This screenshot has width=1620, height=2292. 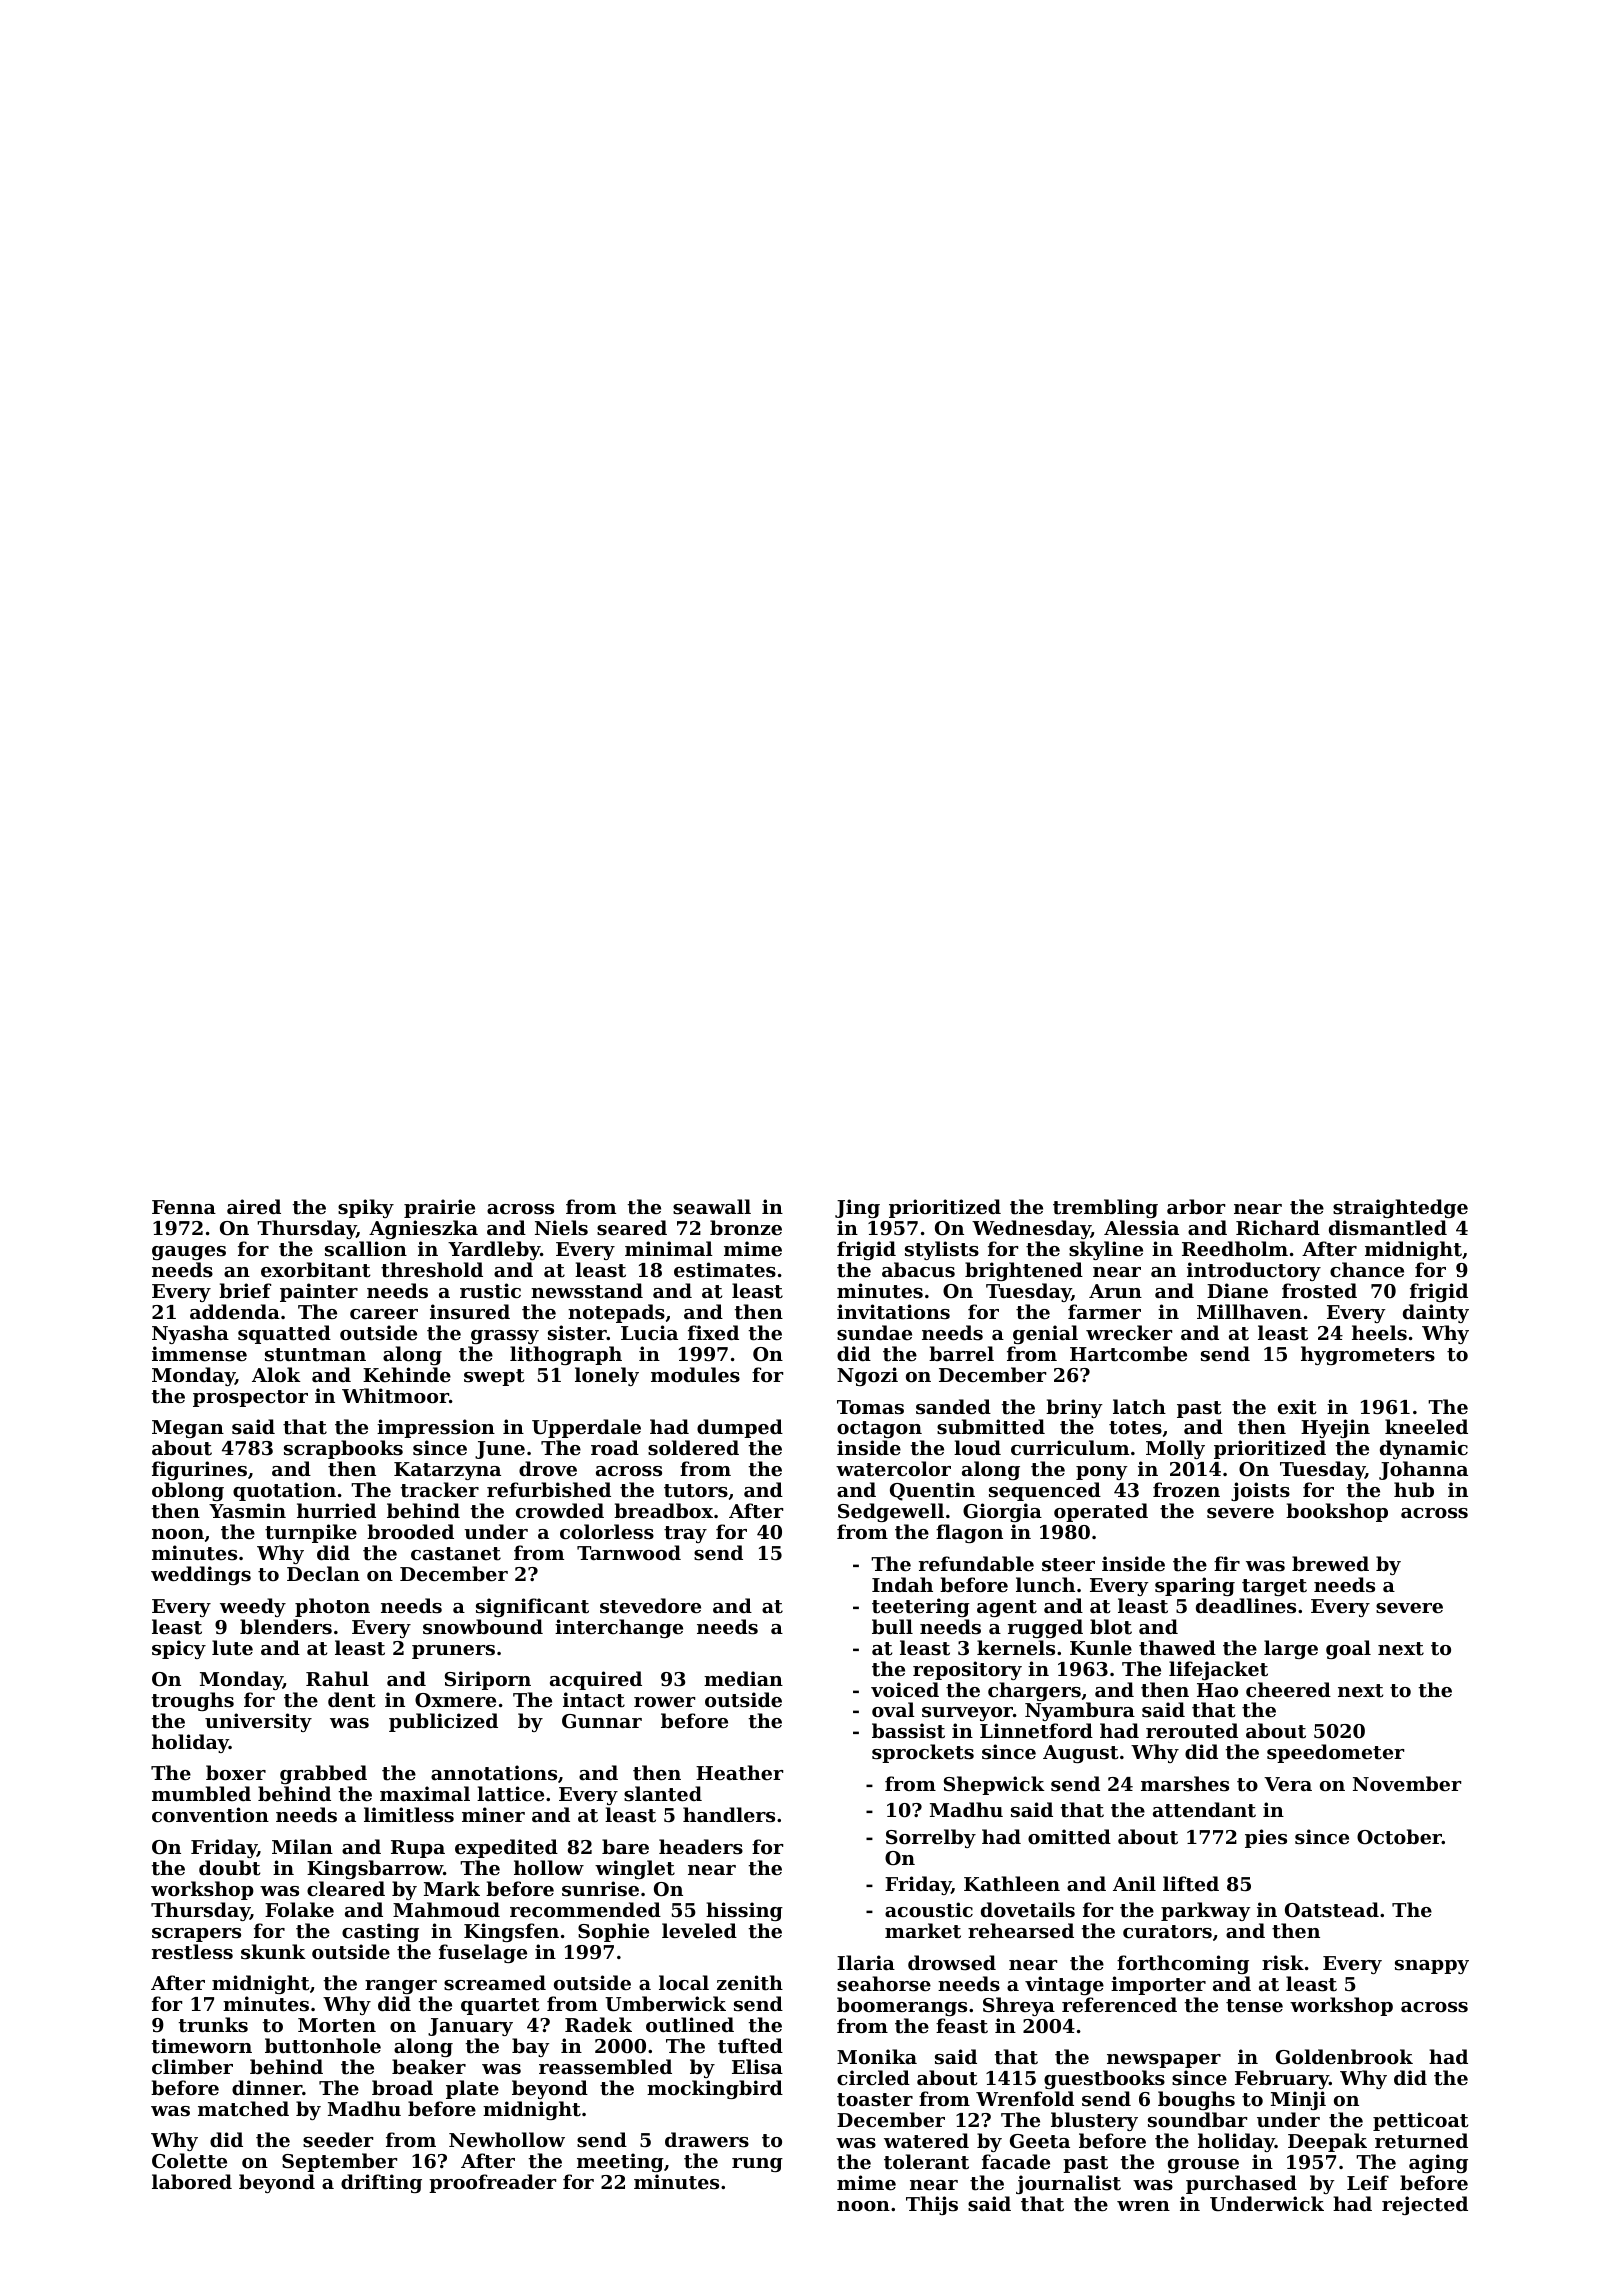 What do you see at coordinates (1330, 1563) in the screenshot?
I see `brewed` at bounding box center [1330, 1563].
